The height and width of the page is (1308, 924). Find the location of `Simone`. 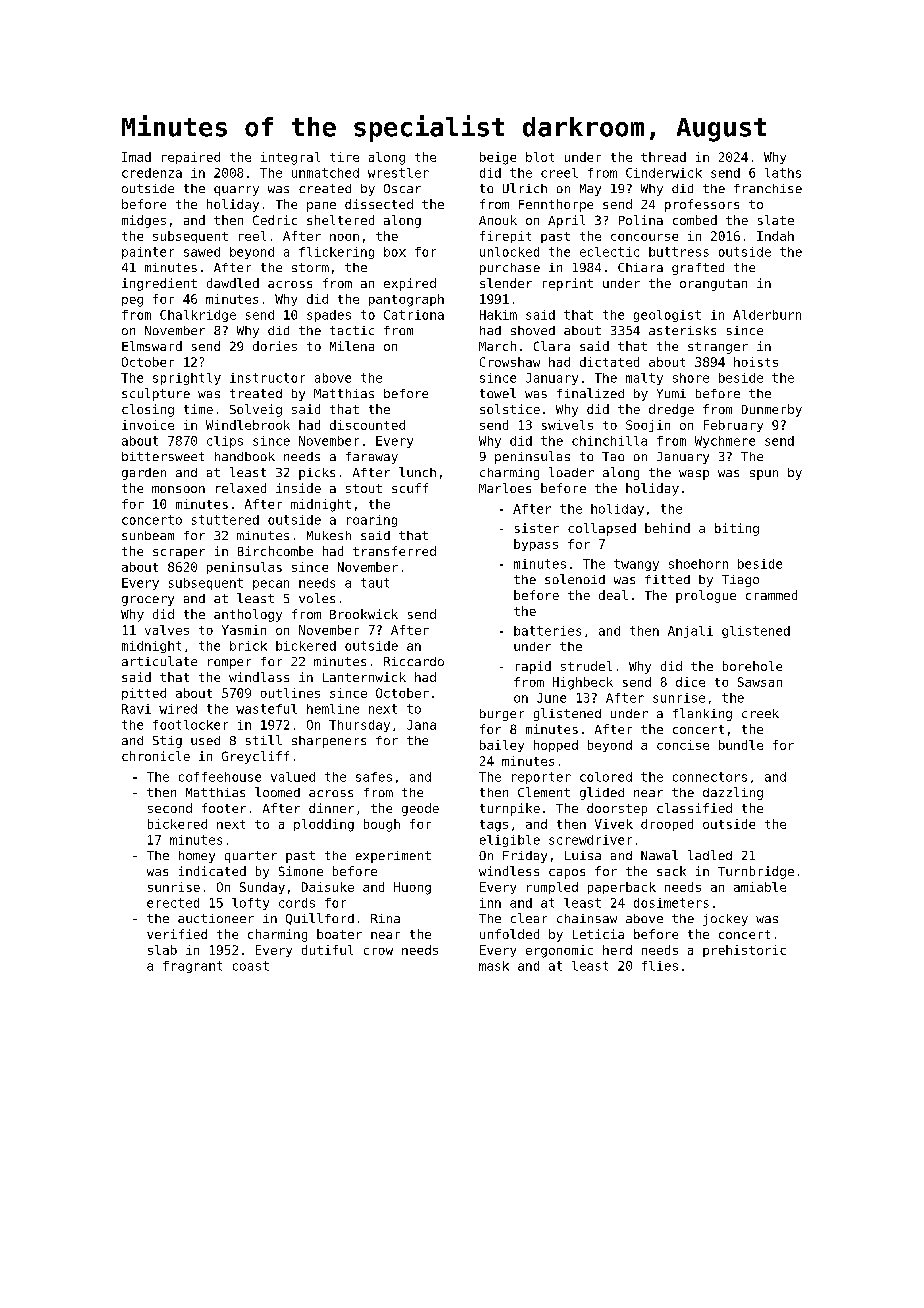

Simone is located at coordinates (301, 871).
